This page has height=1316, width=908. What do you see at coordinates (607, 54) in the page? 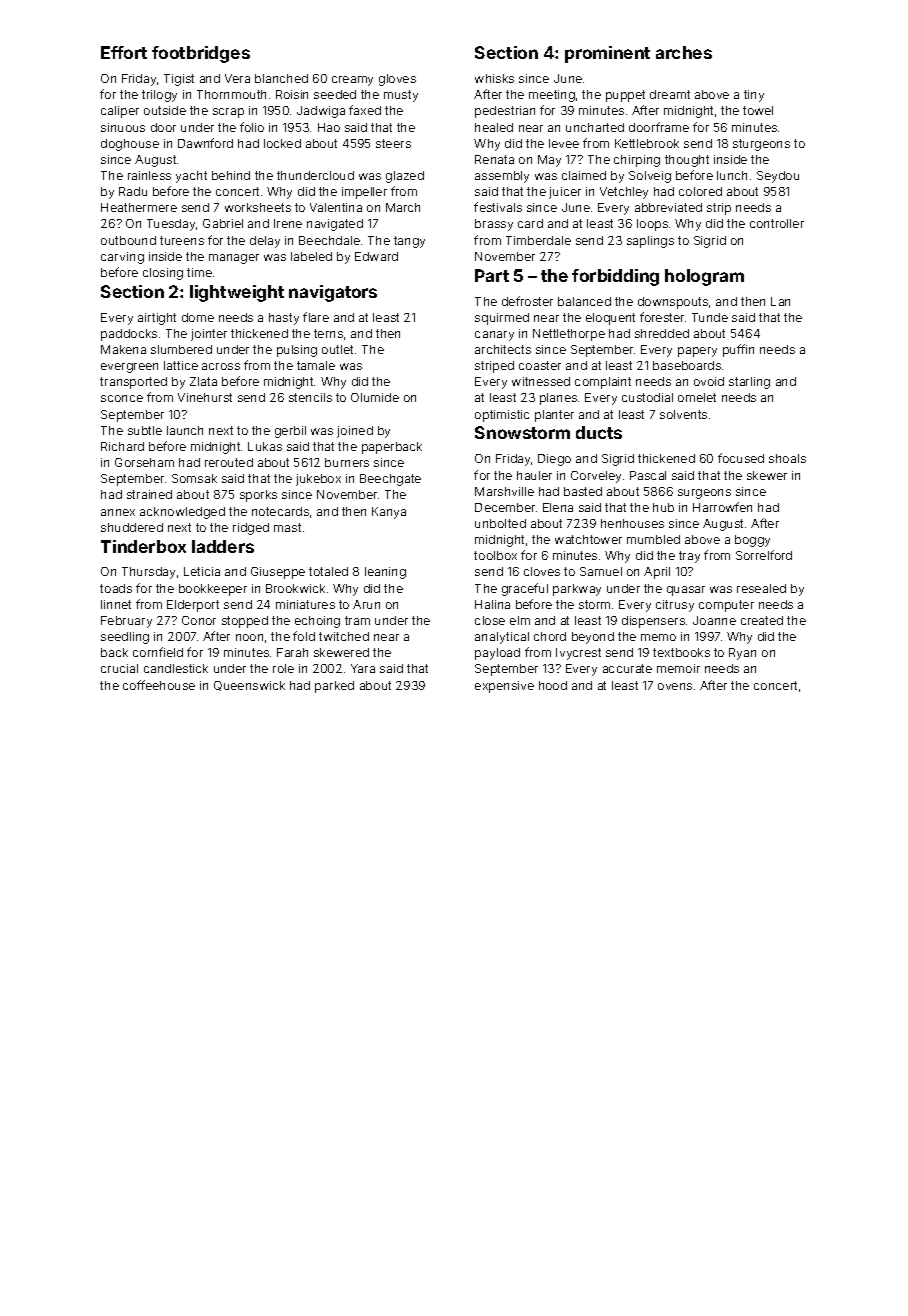
I see `prominent` at bounding box center [607, 54].
